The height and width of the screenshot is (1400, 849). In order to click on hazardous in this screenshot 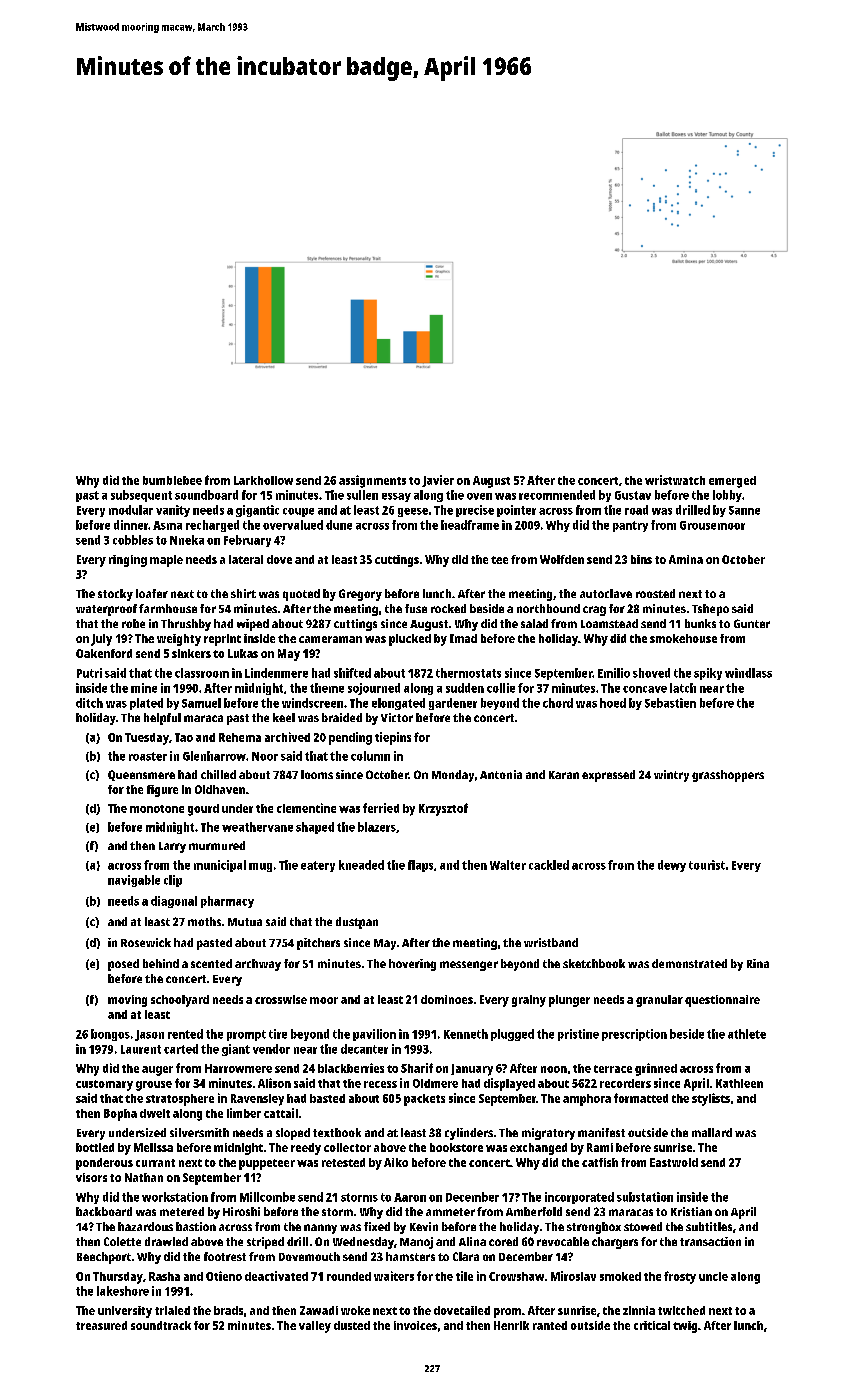, I will do `click(145, 1226)`.
